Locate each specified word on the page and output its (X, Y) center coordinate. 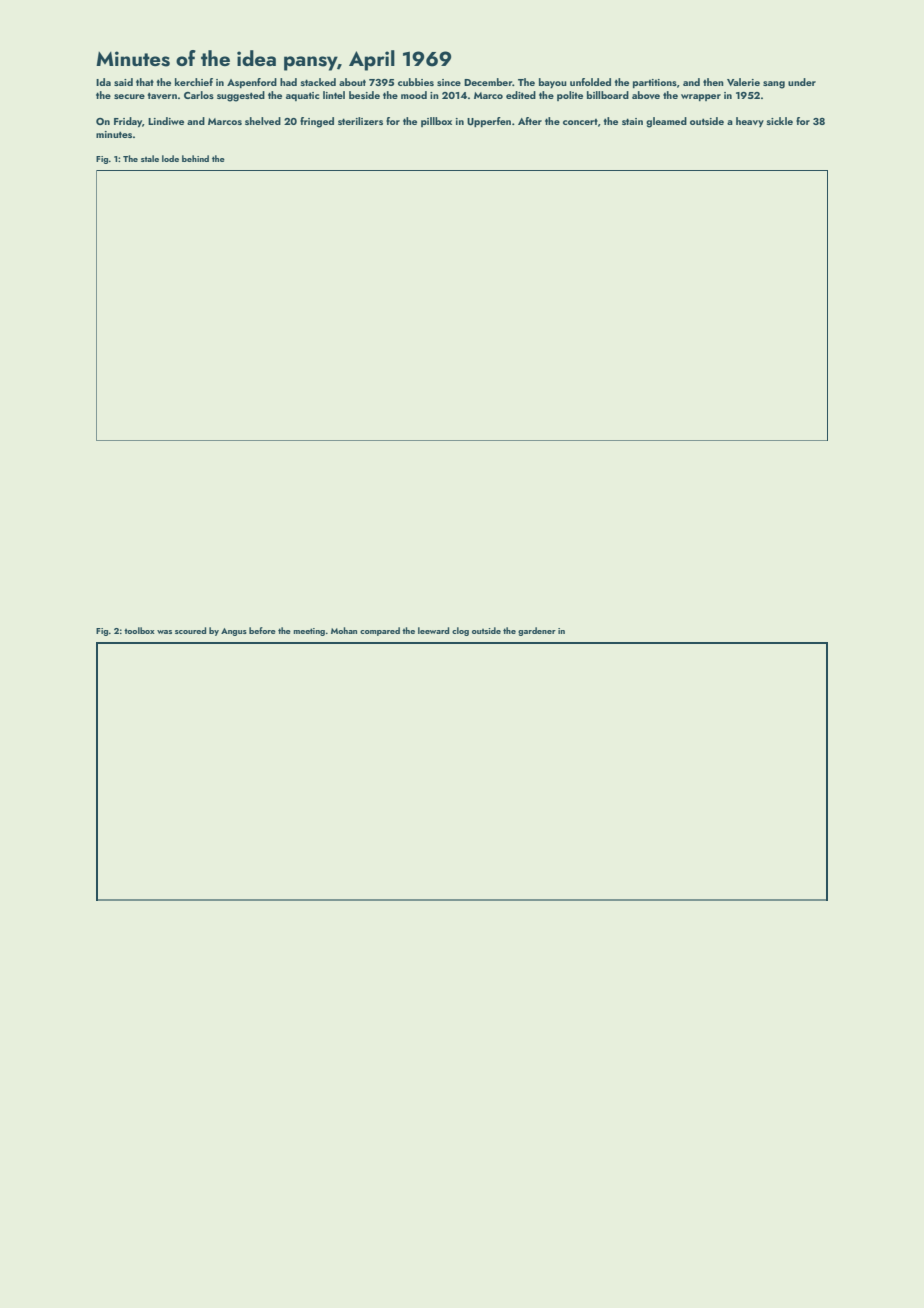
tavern (162, 95)
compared (380, 631)
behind (195, 158)
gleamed (666, 122)
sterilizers (360, 121)
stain (632, 121)
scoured (190, 630)
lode (170, 158)
